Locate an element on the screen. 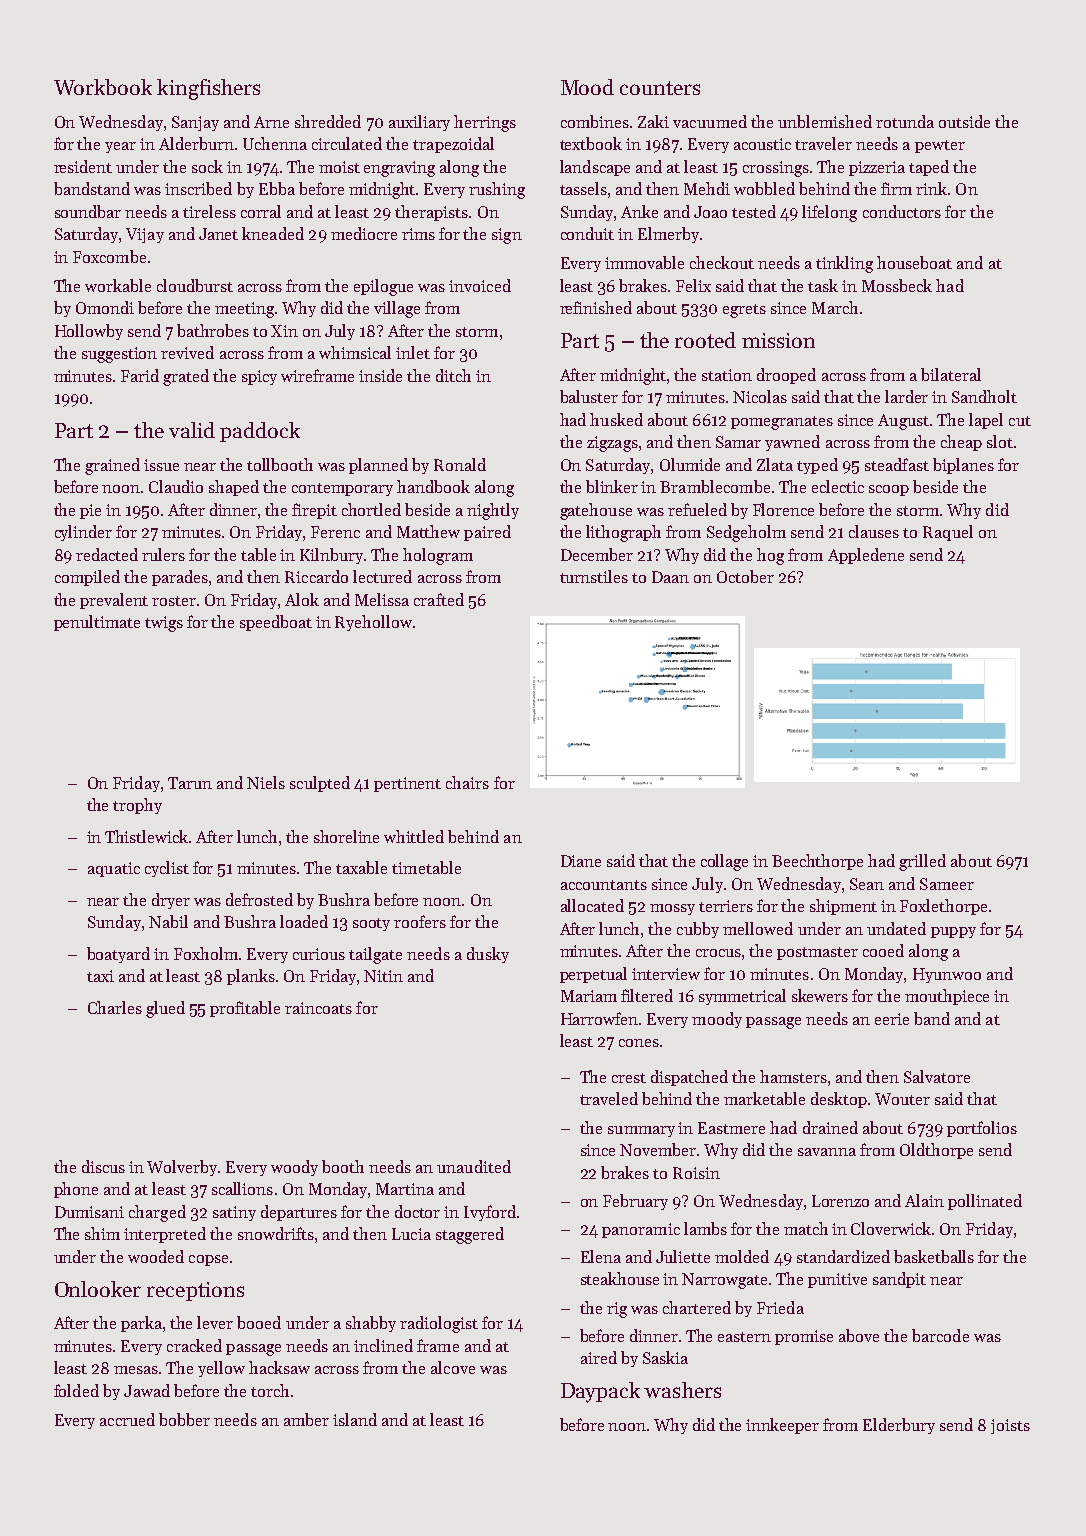 Image resolution: width=1086 pixels, height=1536 pixels. grilled is located at coordinates (922, 862).
